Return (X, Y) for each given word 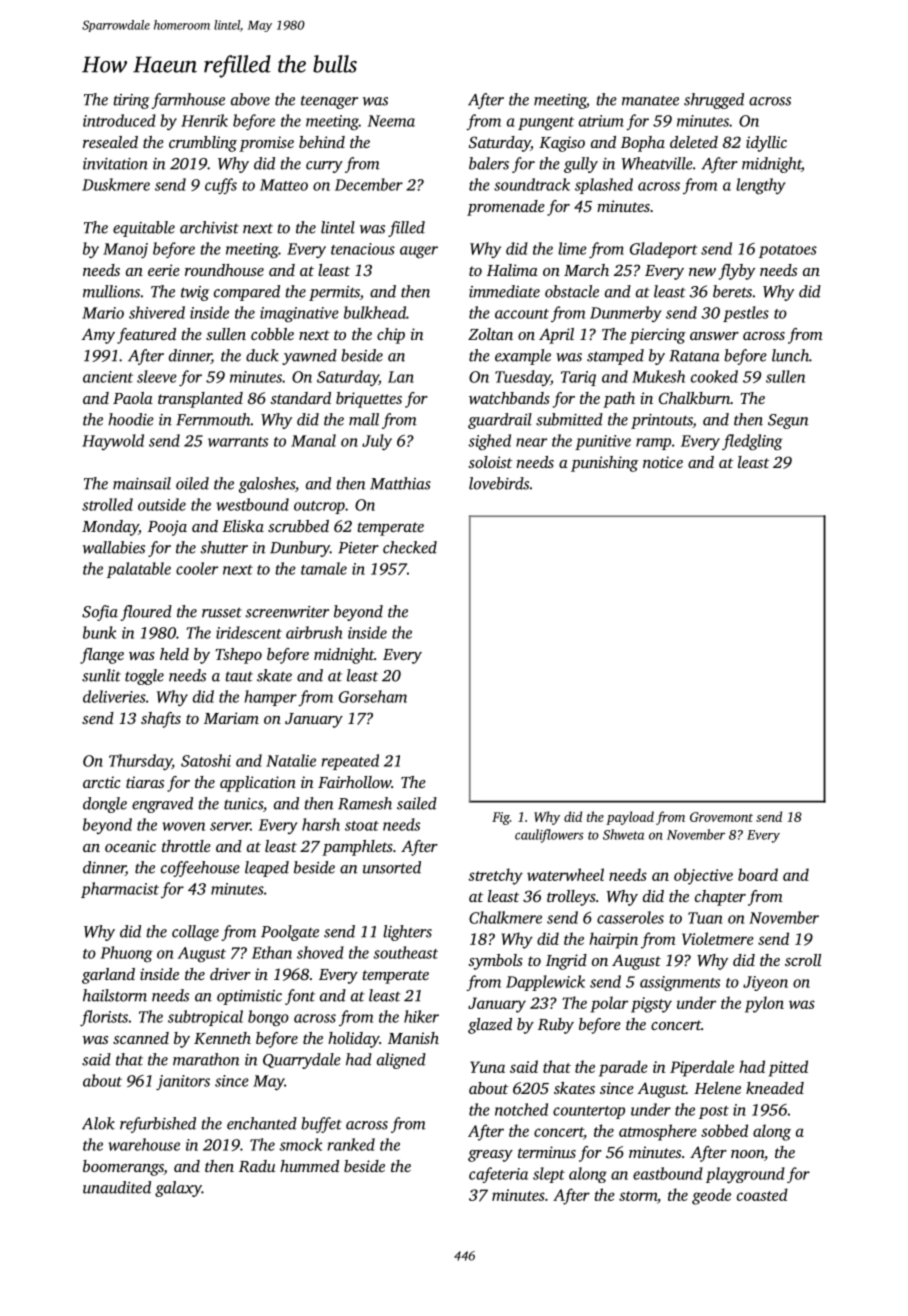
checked (410, 547)
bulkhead (375, 312)
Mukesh (658, 376)
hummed (309, 1166)
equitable (144, 229)
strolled (107, 504)
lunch (790, 355)
